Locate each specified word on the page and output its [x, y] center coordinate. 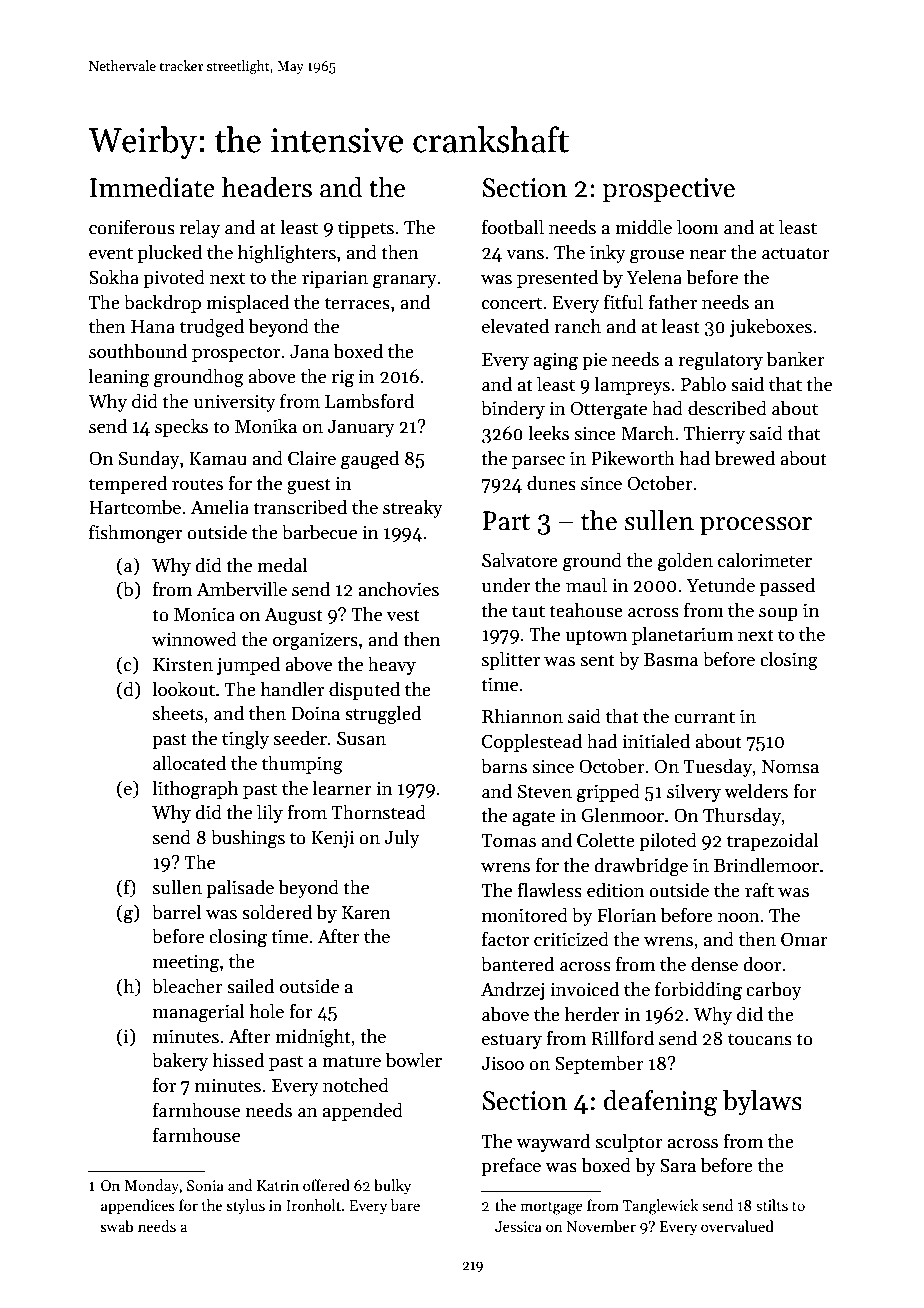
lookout [183, 689]
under [506, 585]
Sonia [205, 1185]
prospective [669, 190]
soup [778, 614]
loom [698, 227]
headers [267, 187]
